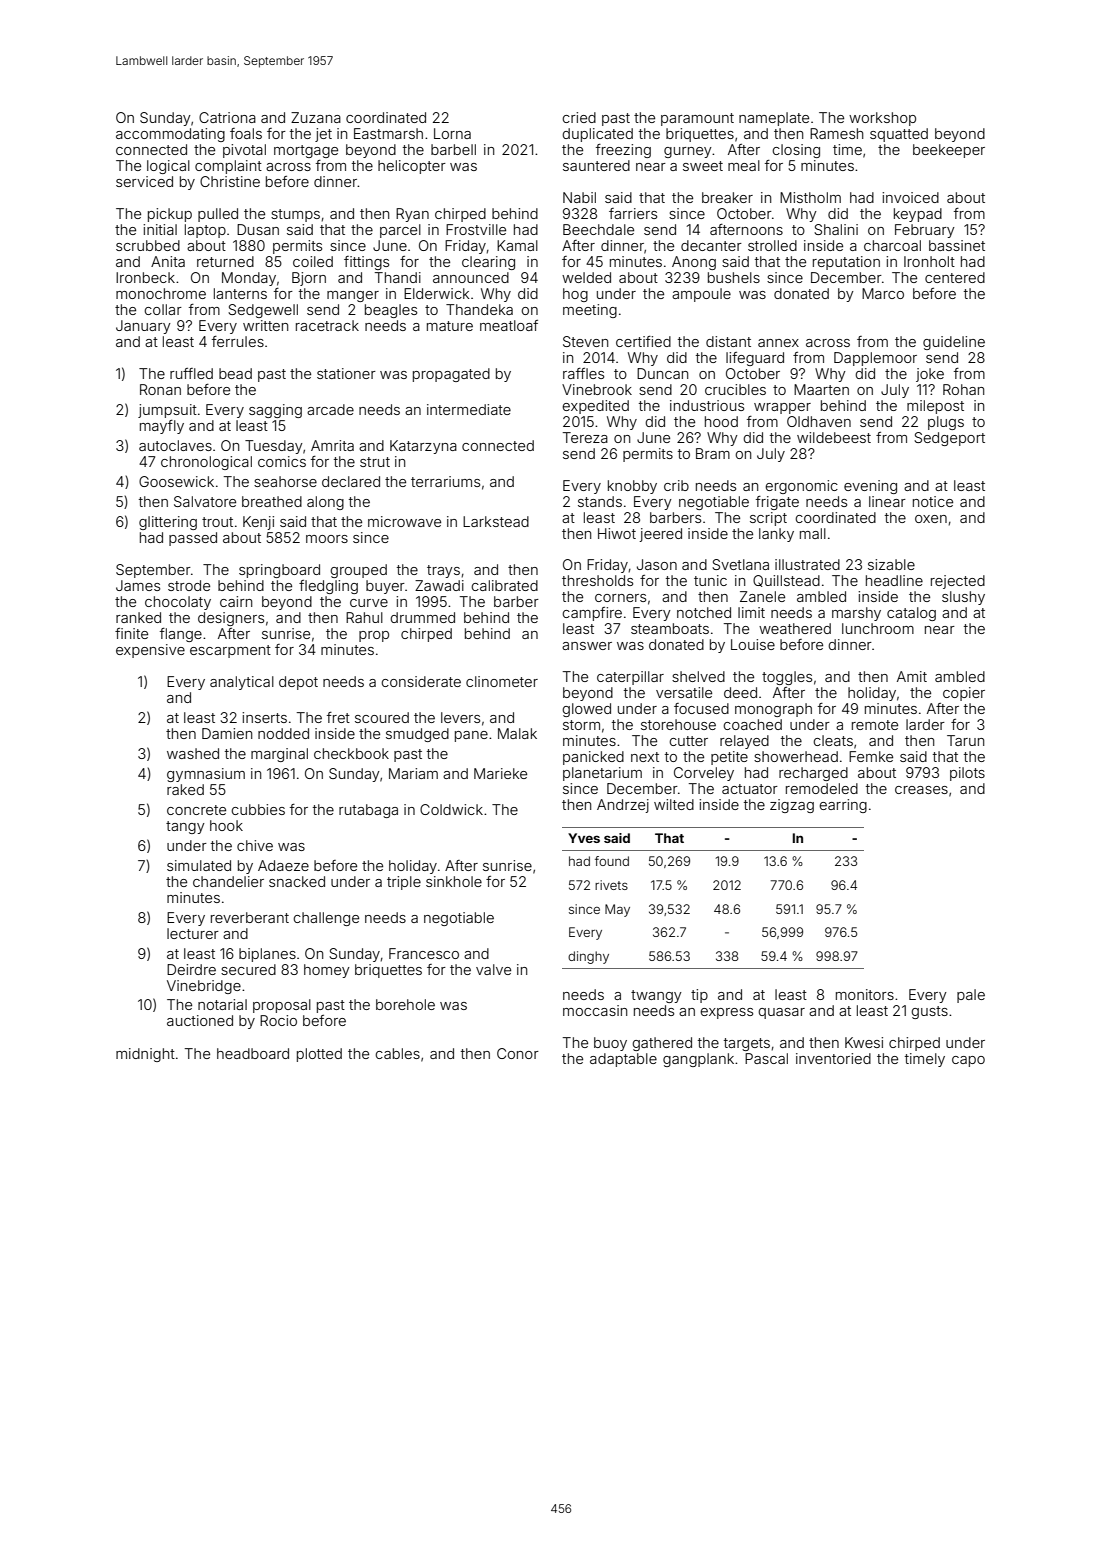 The image size is (1101, 1557). Describe the element at coordinates (968, 1061) in the screenshot. I see `capo` at that location.
